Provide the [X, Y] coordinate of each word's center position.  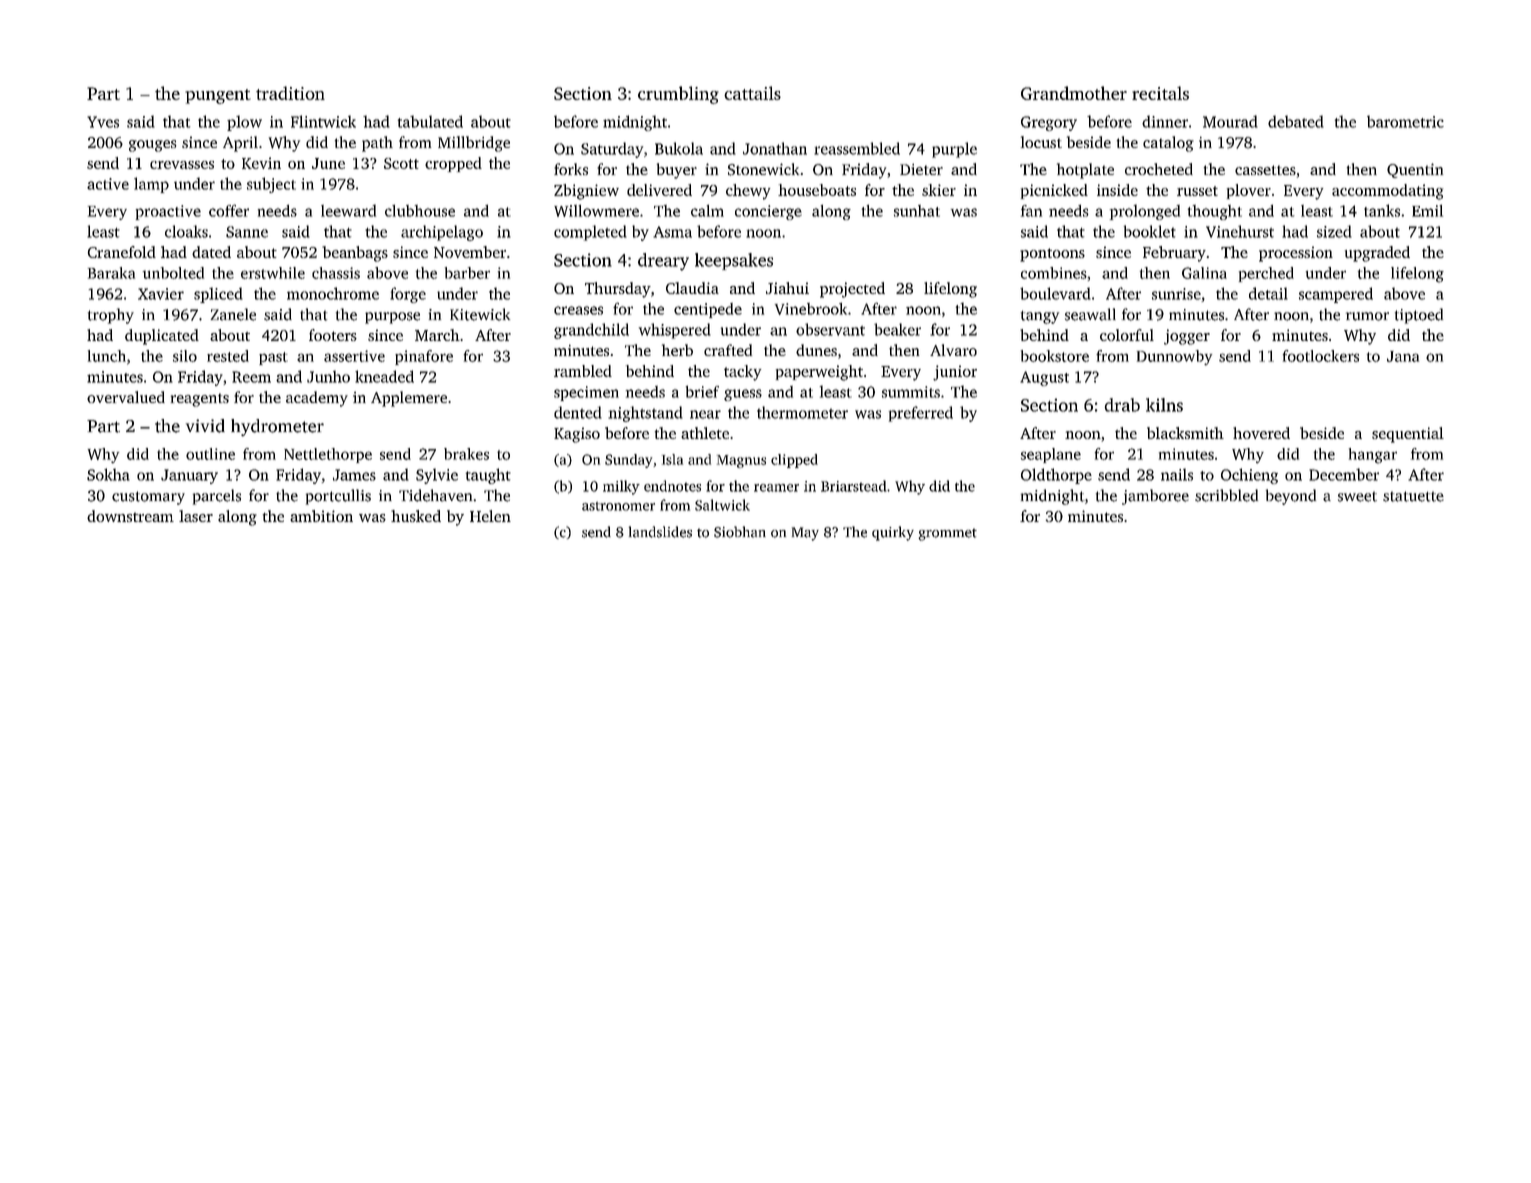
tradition [290, 93]
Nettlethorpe [328, 455]
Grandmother [1074, 93]
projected [852, 290]
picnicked [1054, 191]
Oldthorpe [1056, 476]
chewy [748, 192]
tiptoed [1419, 316]
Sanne [247, 232]
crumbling [678, 95]
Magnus [741, 461]
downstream [130, 516]
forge [408, 295]
